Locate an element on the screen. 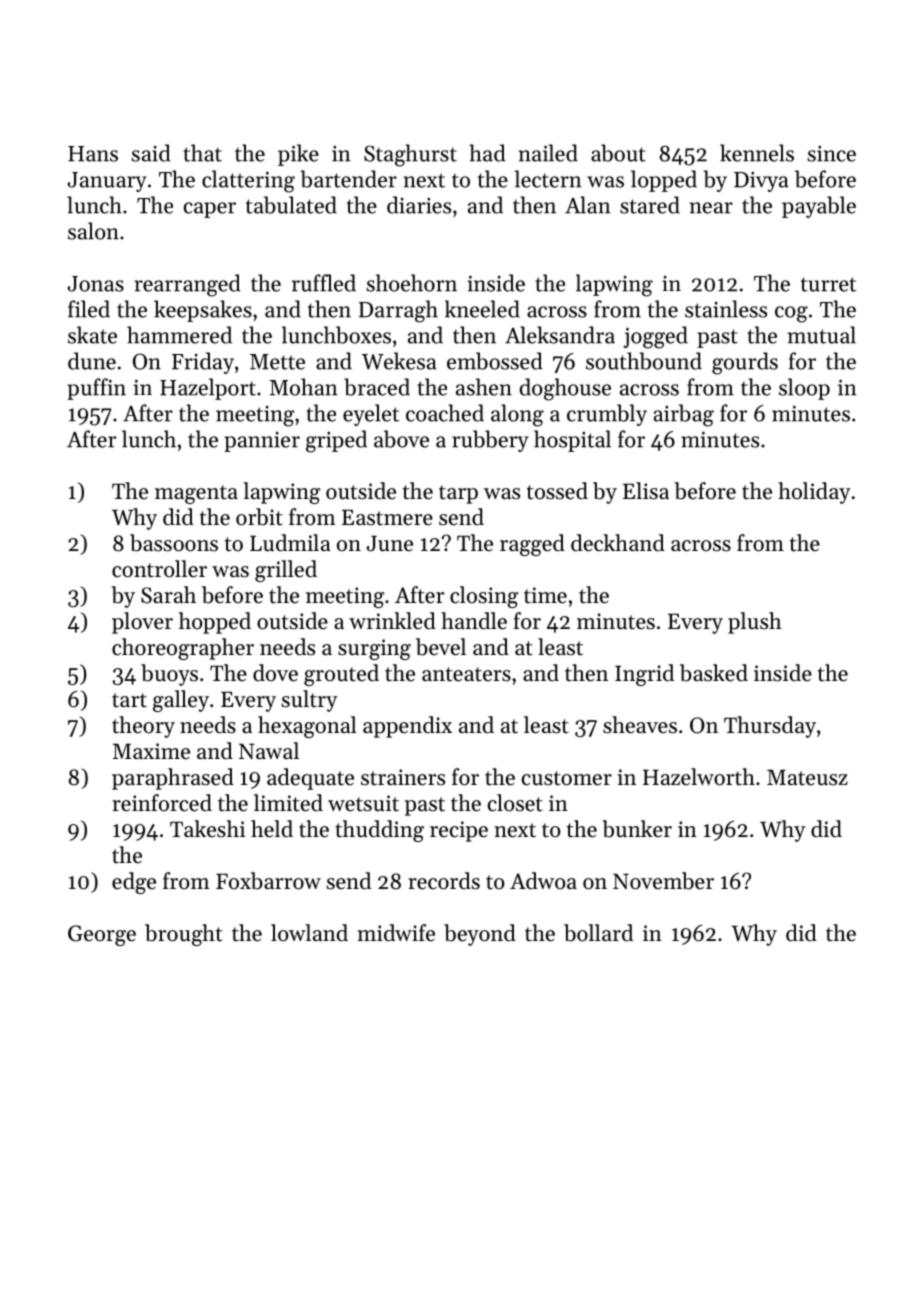 This screenshot has width=924, height=1311. along is located at coordinates (517, 415).
